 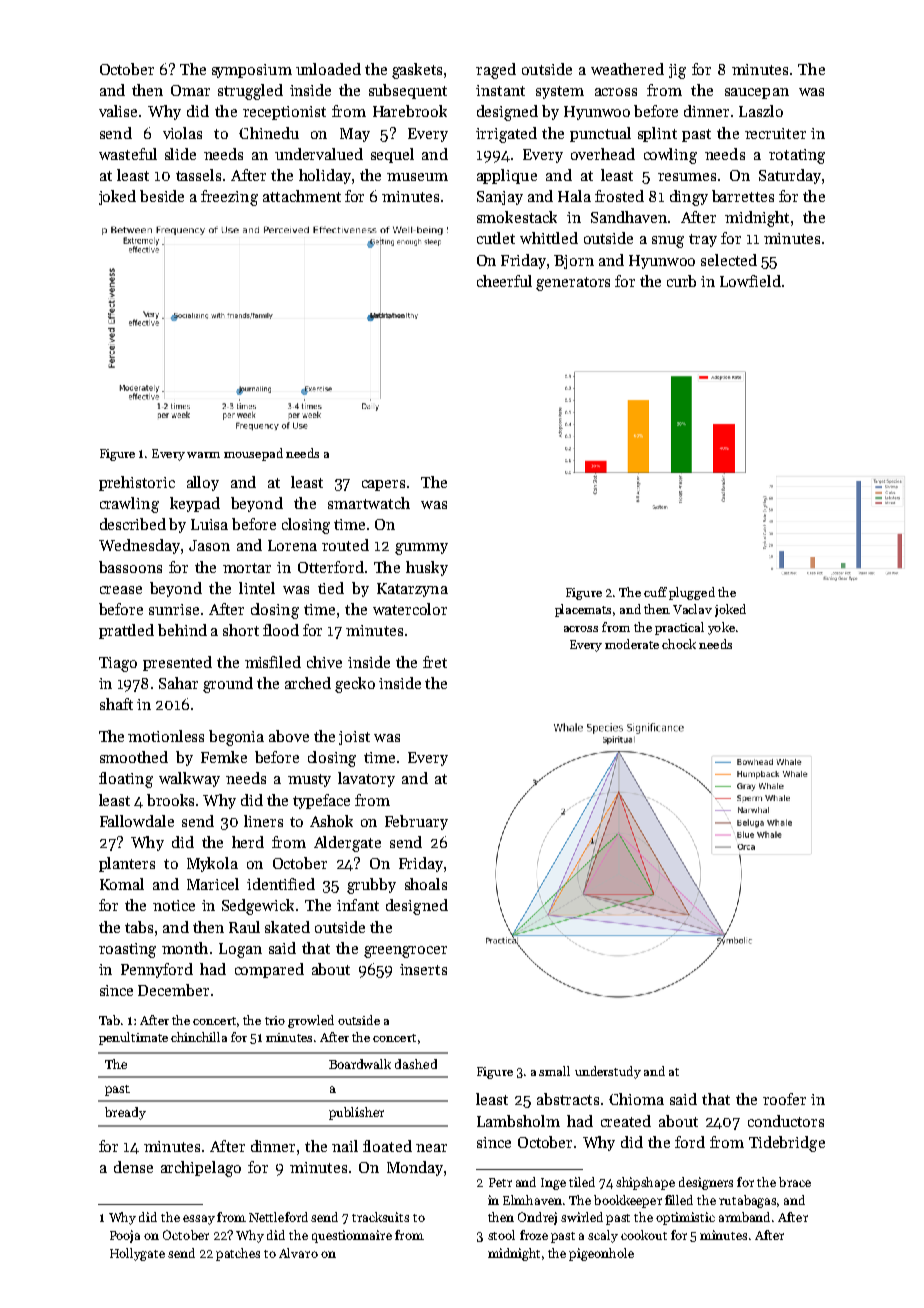 What do you see at coordinates (190, 90) in the document?
I see `Omar` at bounding box center [190, 90].
